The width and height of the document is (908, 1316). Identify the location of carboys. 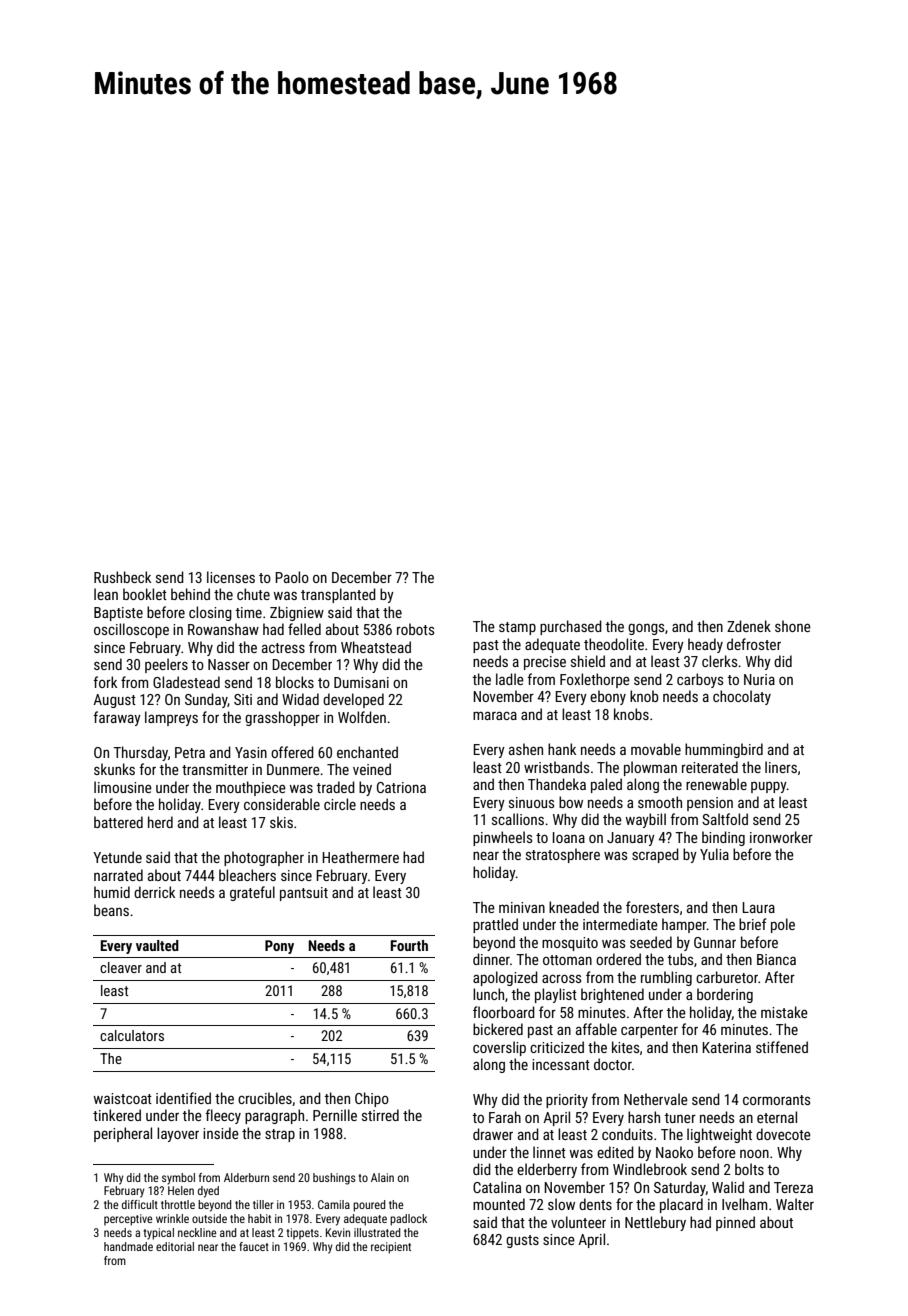
(700, 680).
